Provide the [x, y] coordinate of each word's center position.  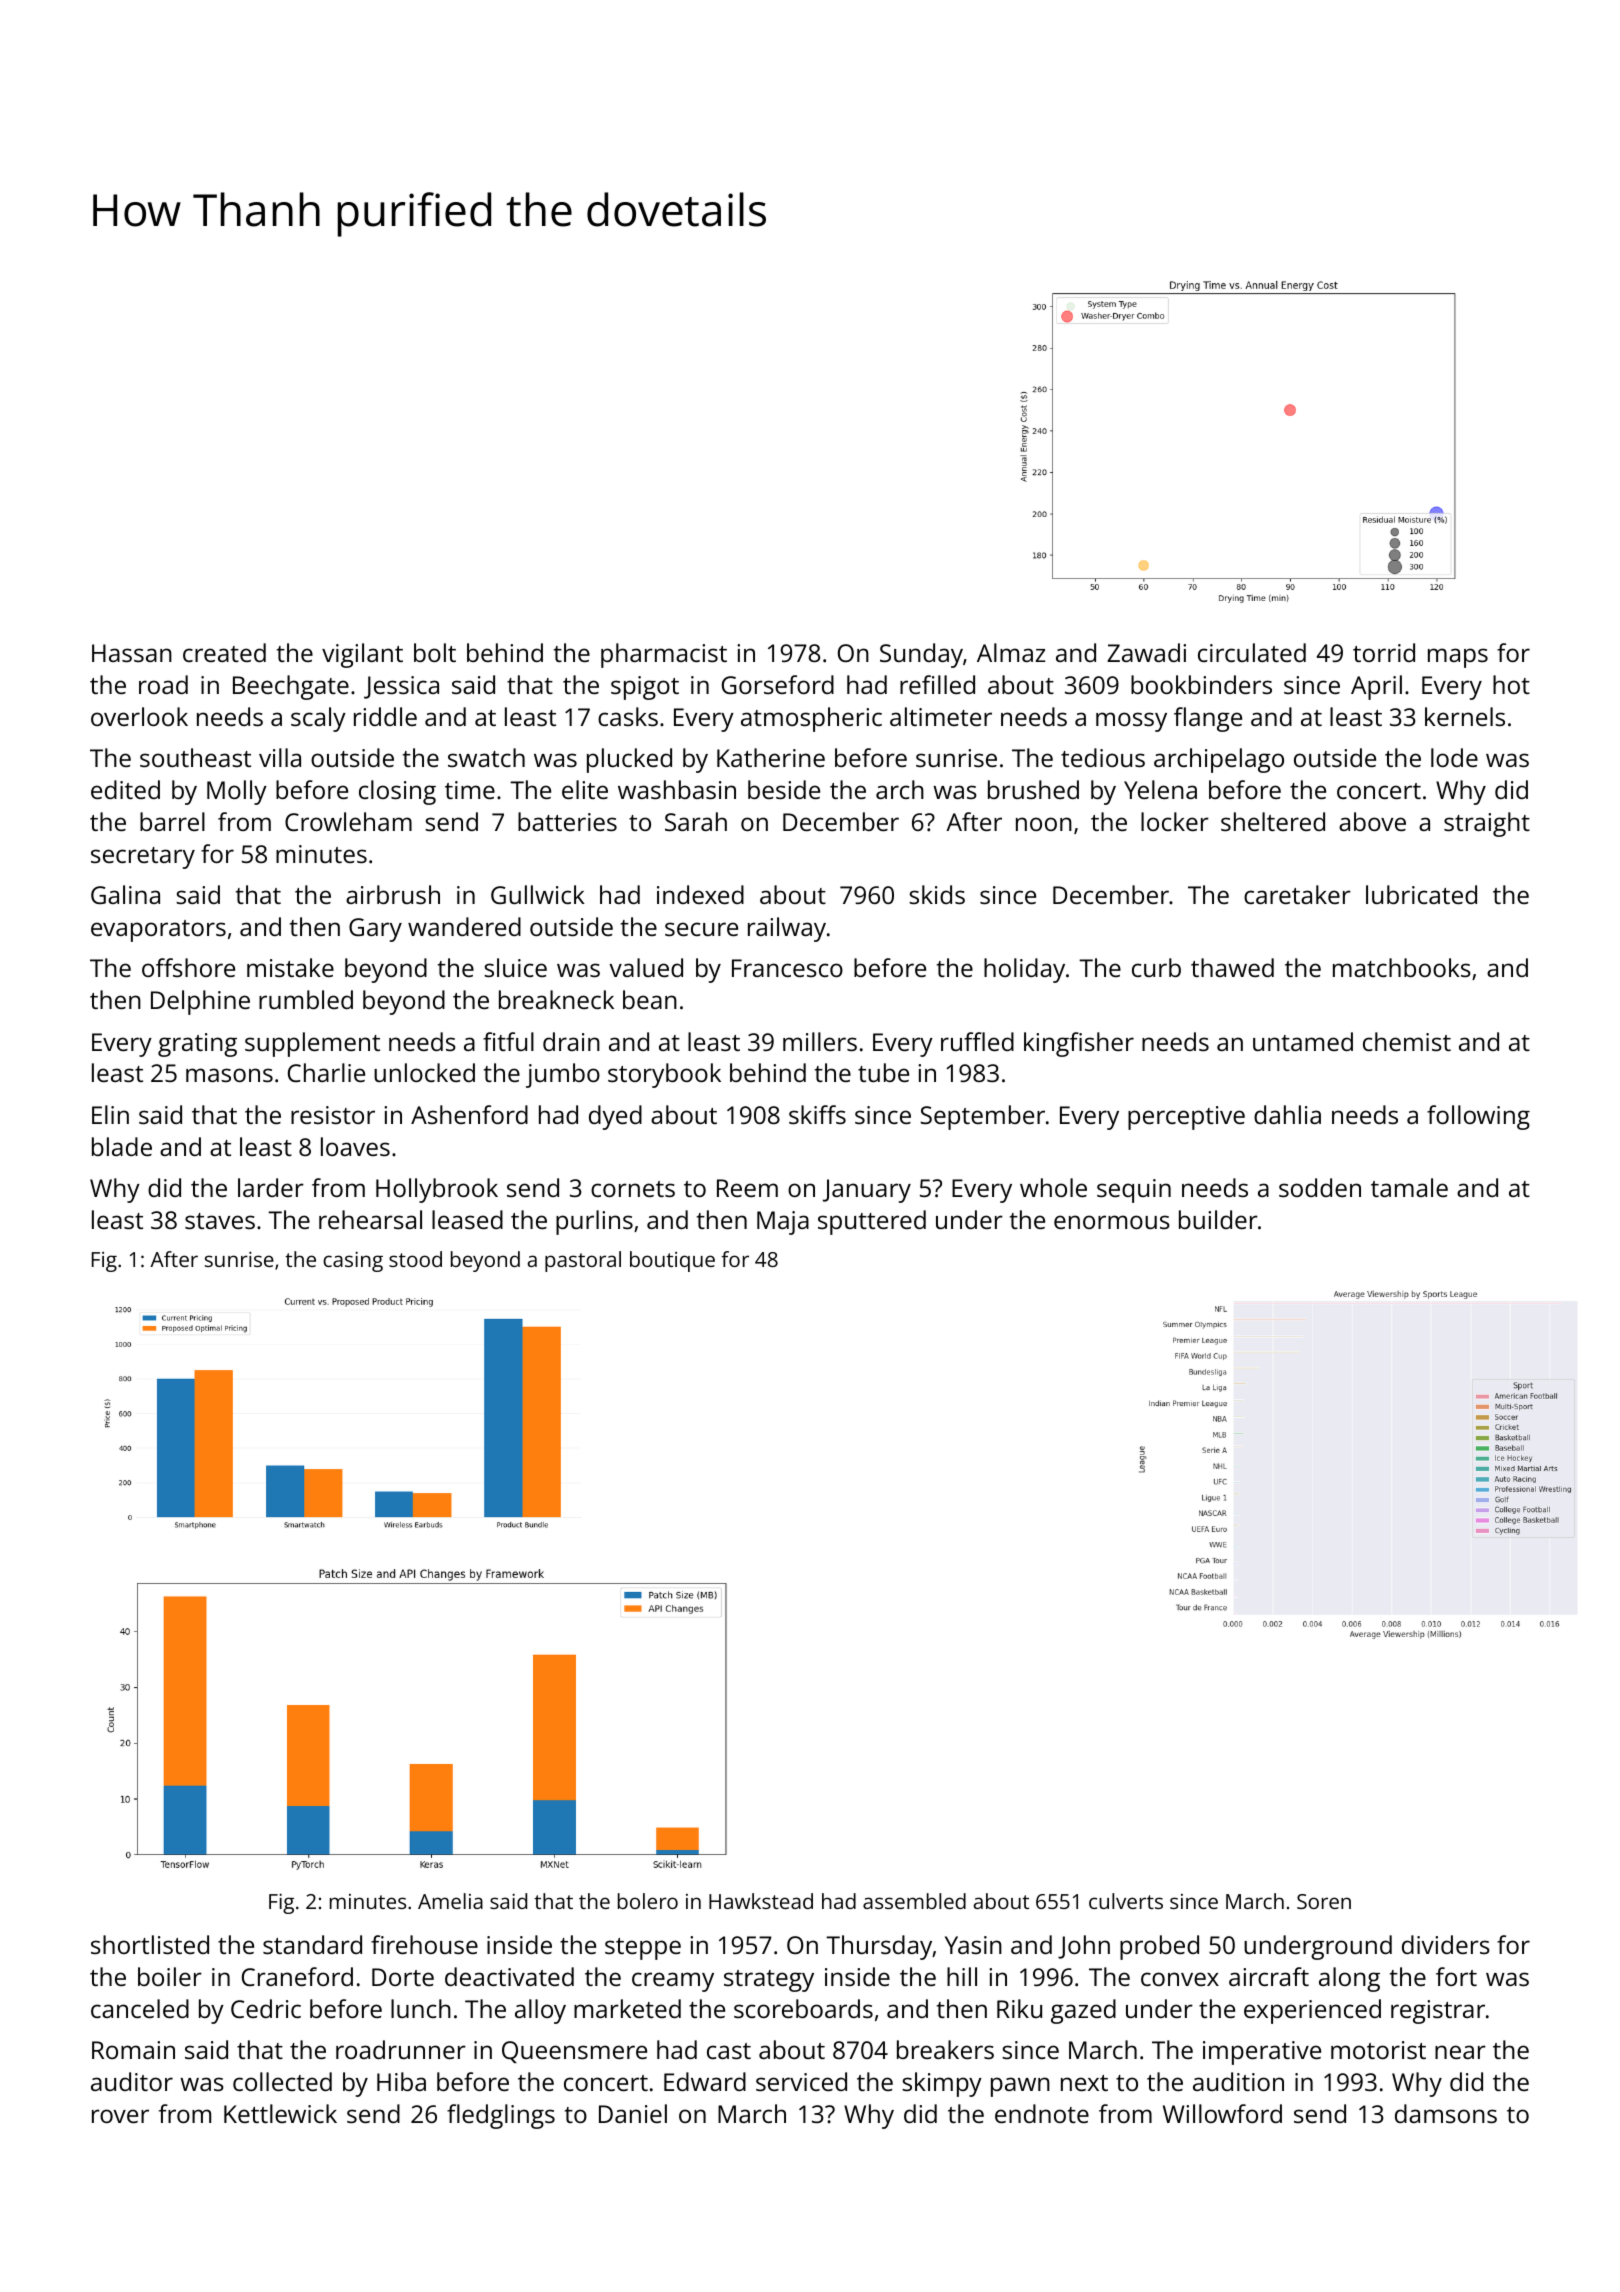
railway [787, 929]
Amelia [450, 1901]
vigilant [362, 655]
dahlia [1287, 1114]
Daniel [633, 2113]
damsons [1446, 2113]
